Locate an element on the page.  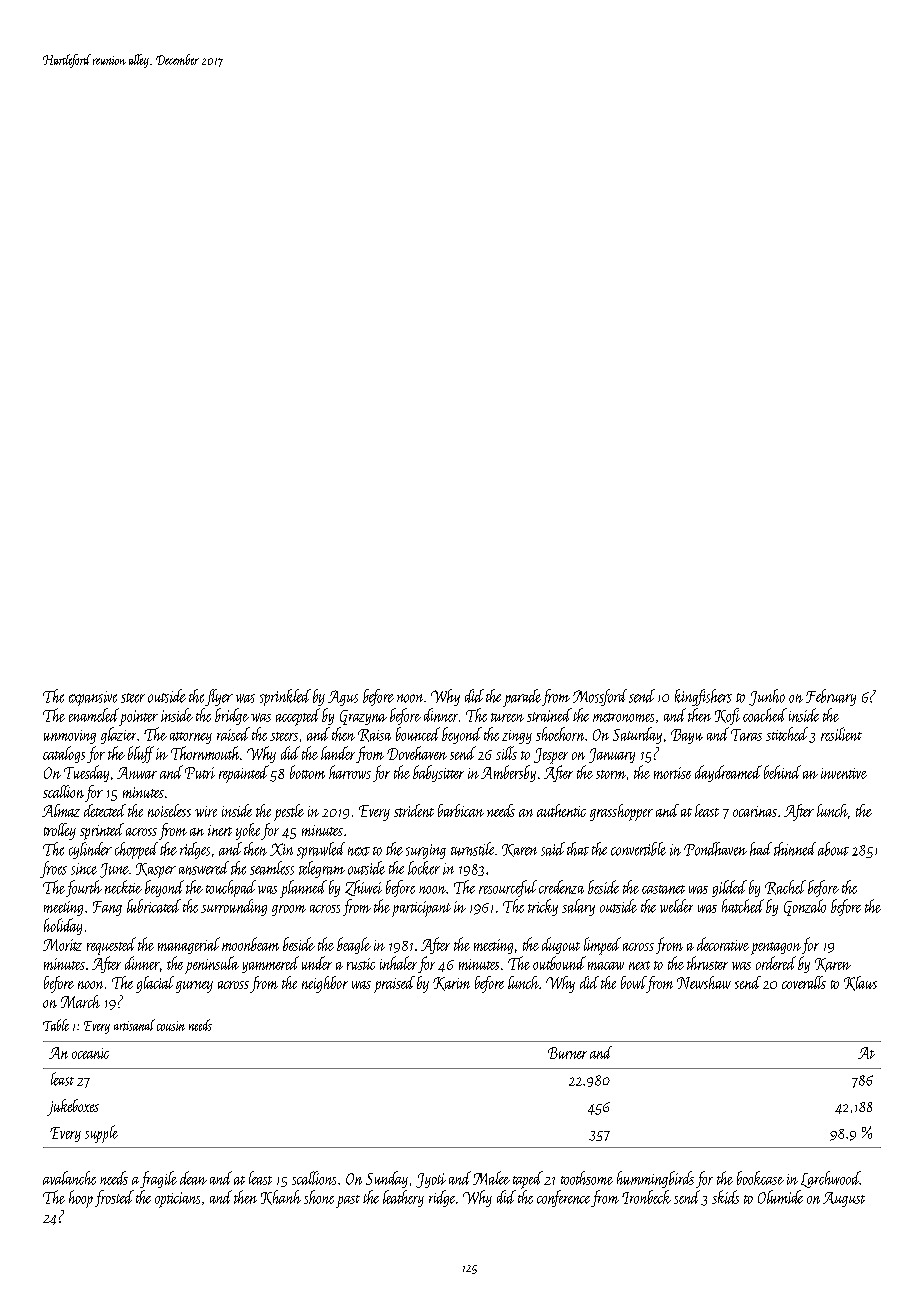
Burner is located at coordinates (567, 1053).
